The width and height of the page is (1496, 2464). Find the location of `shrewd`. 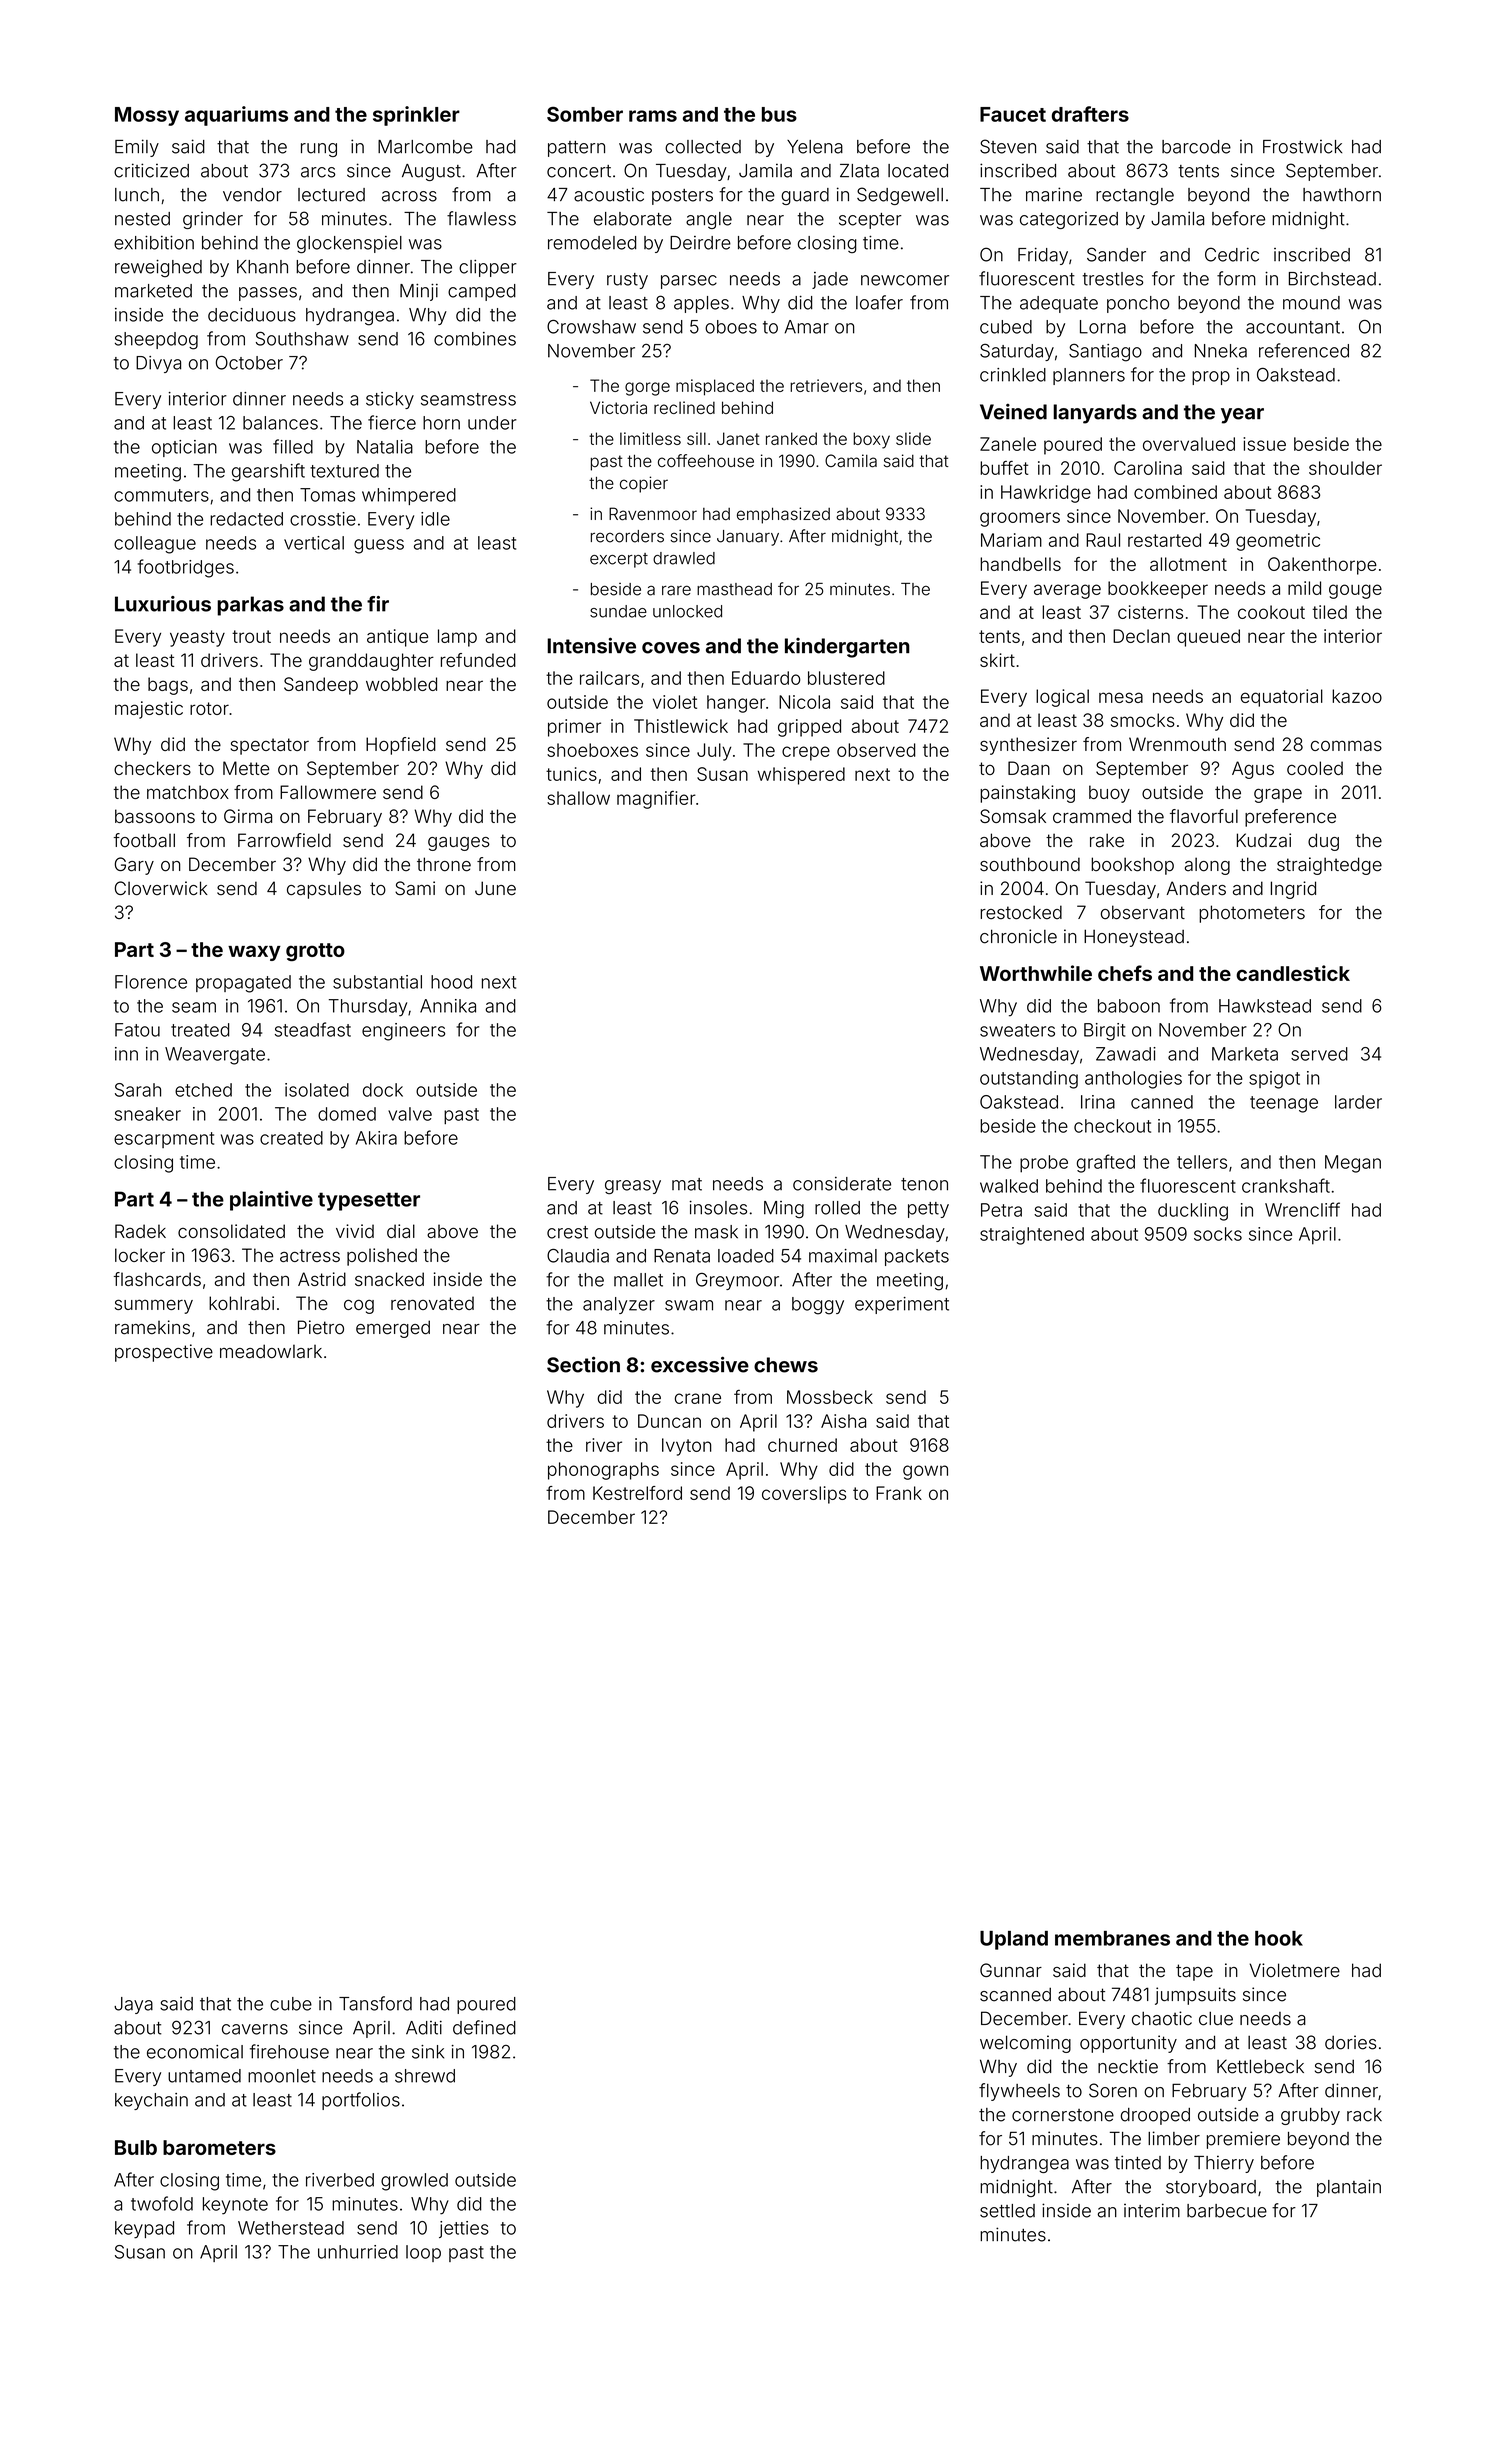

shrewd is located at coordinates (425, 2076).
